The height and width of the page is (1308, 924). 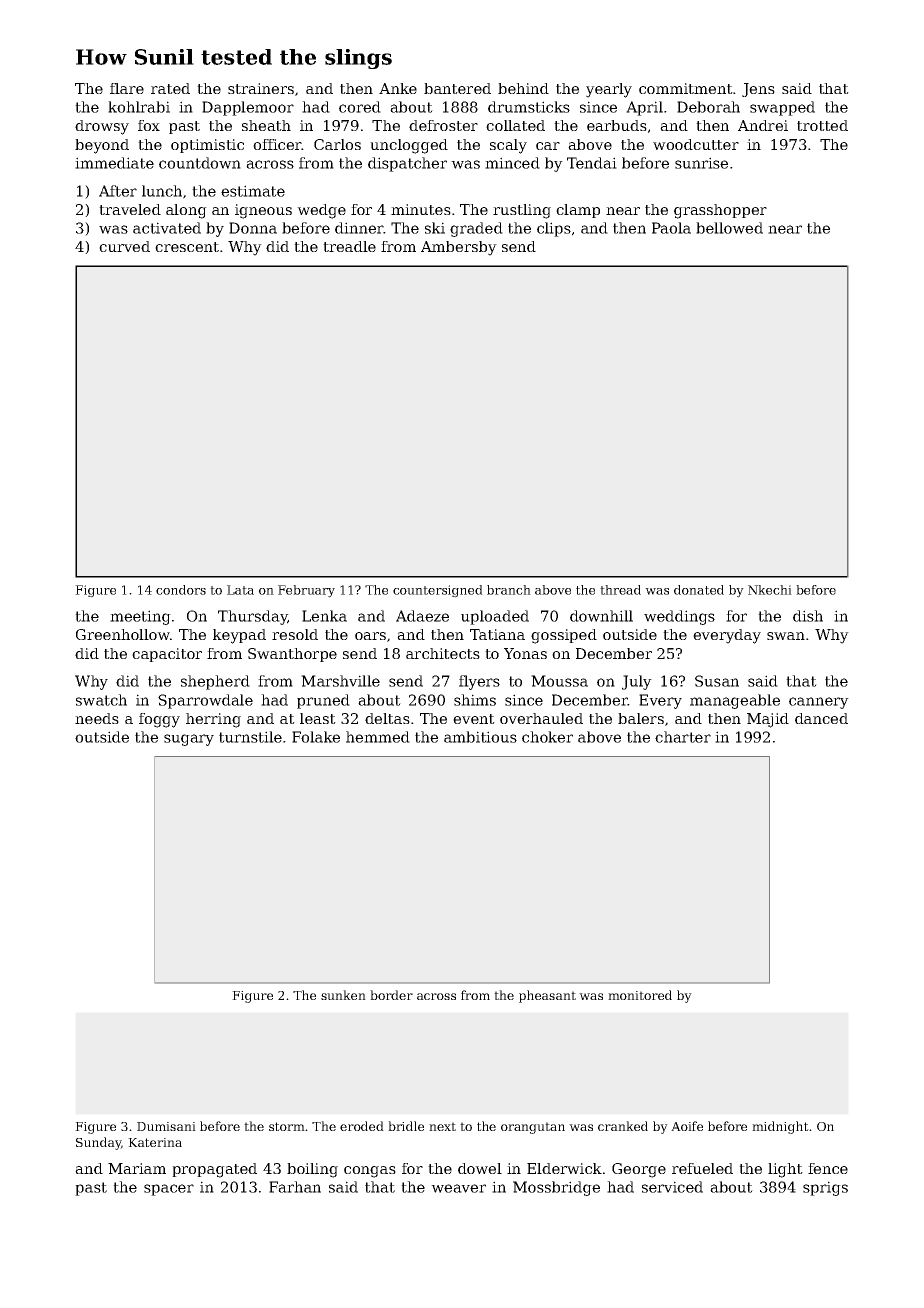 What do you see at coordinates (457, 88) in the page?
I see `bantered` at bounding box center [457, 88].
